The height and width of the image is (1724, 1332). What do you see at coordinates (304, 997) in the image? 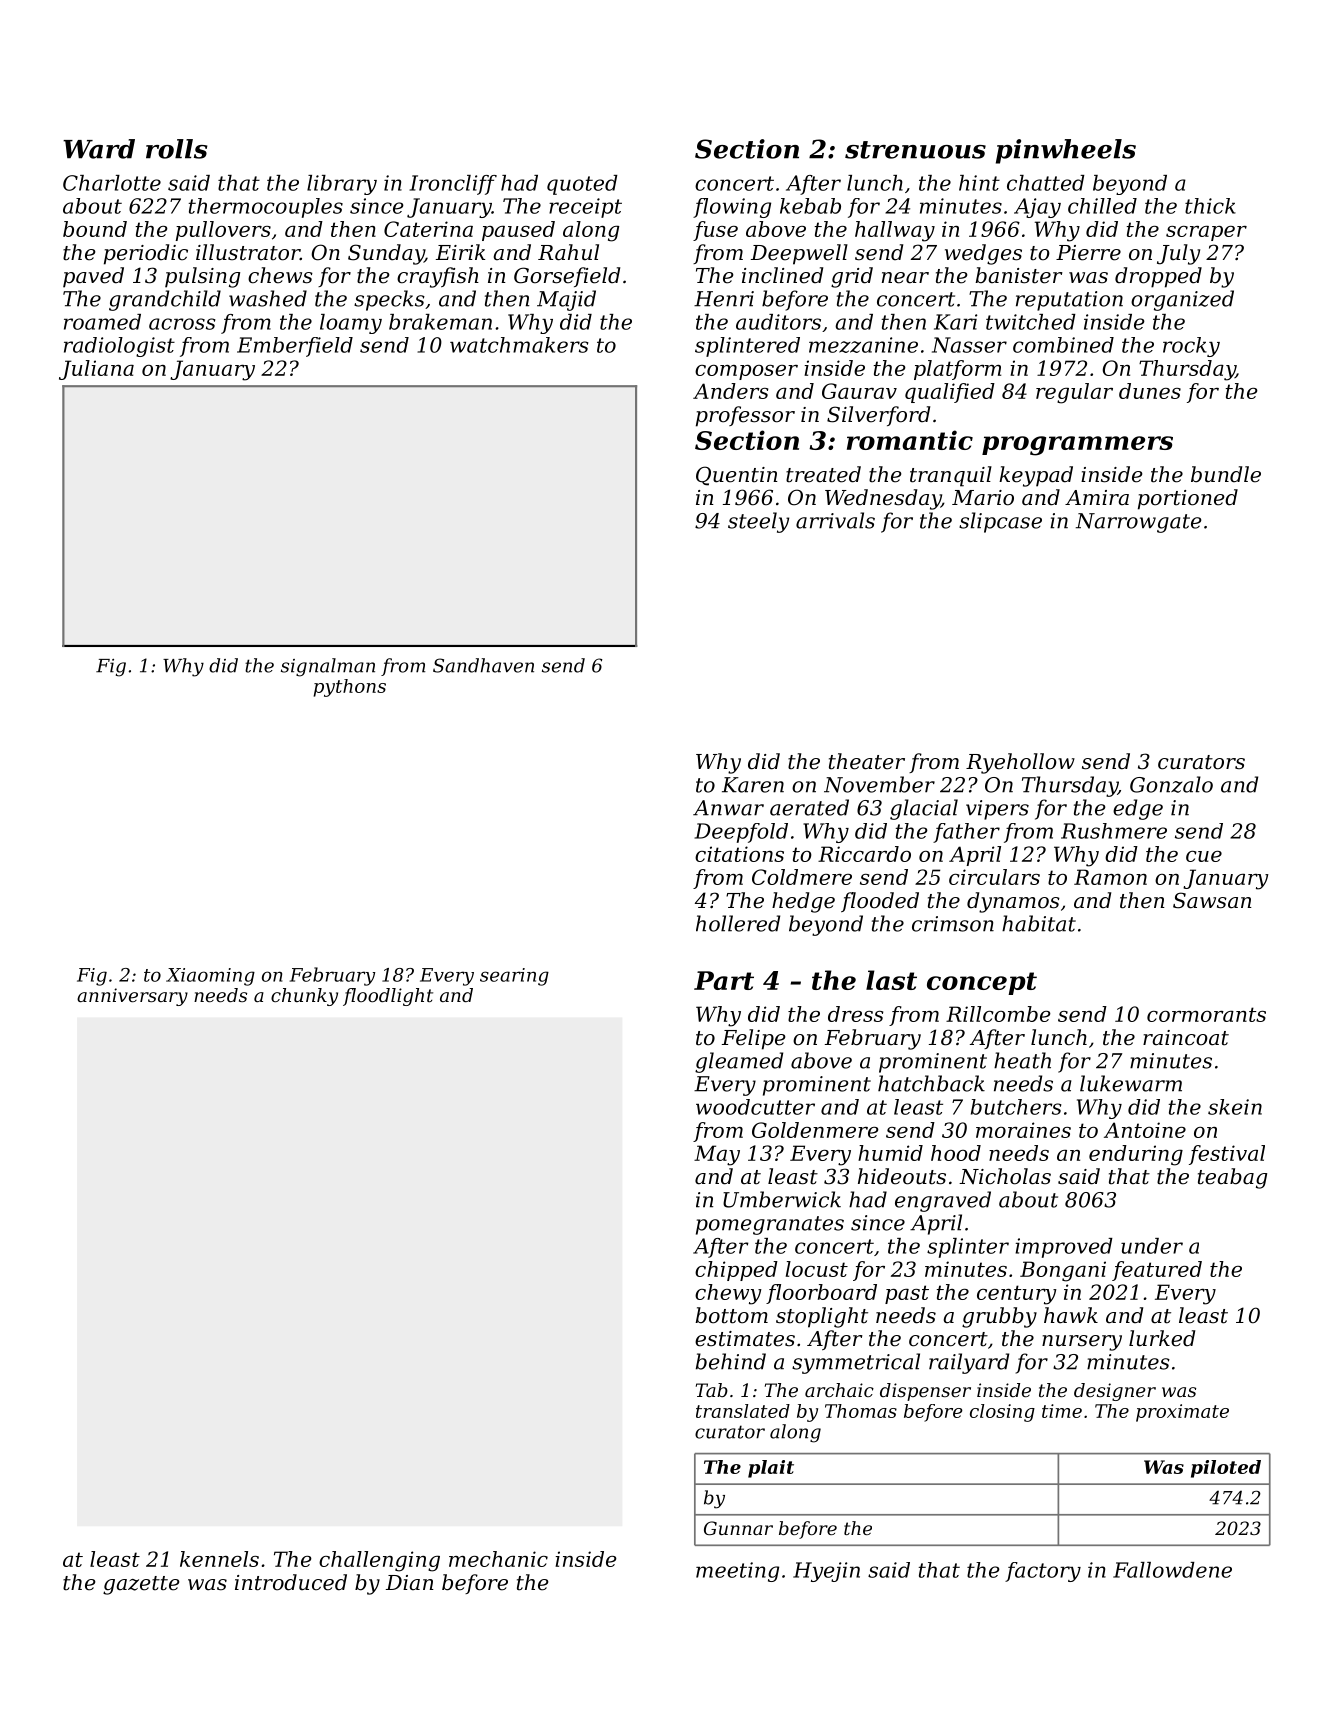
I see `chunky` at bounding box center [304, 997].
